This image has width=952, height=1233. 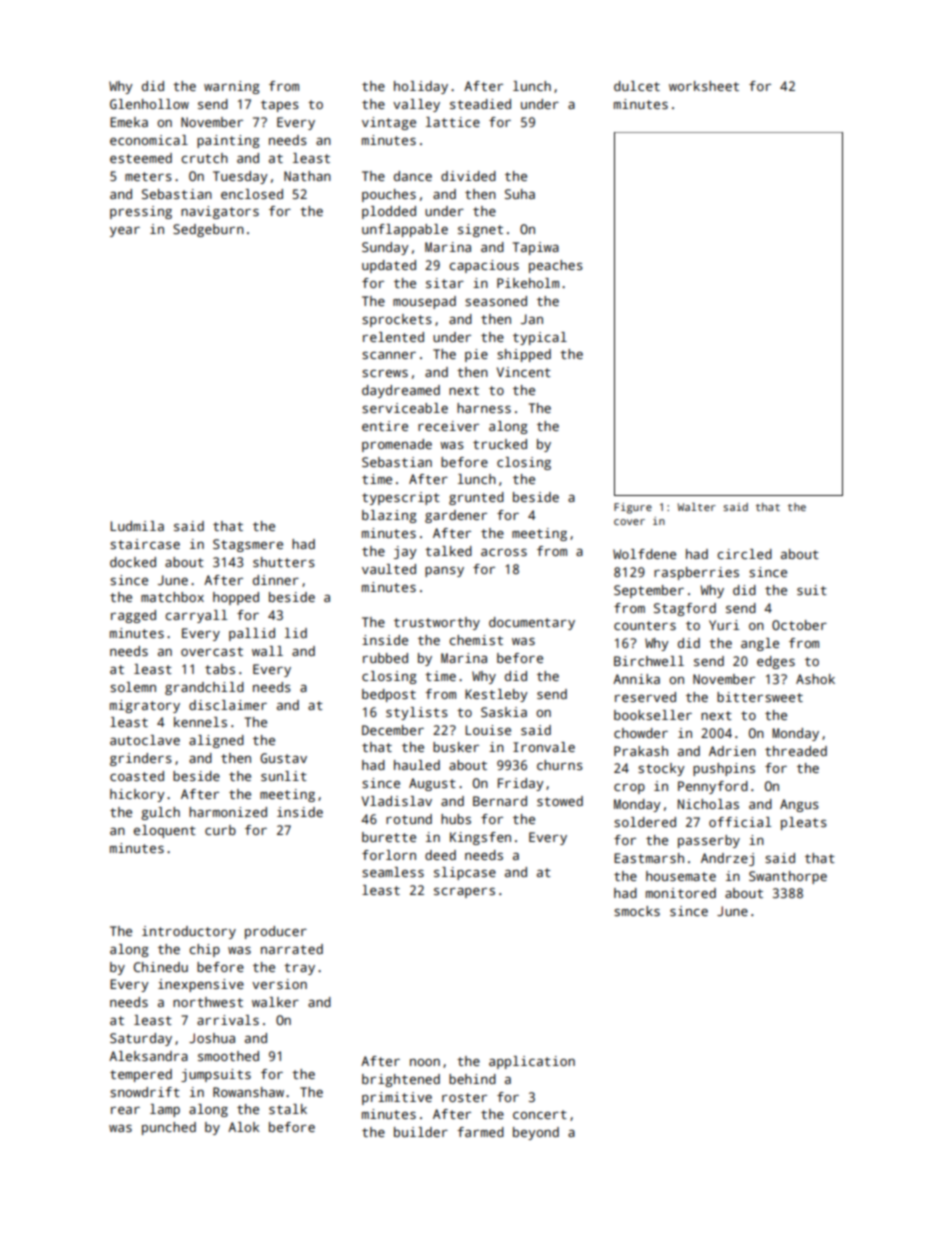 I want to click on peaches, so click(x=556, y=266).
